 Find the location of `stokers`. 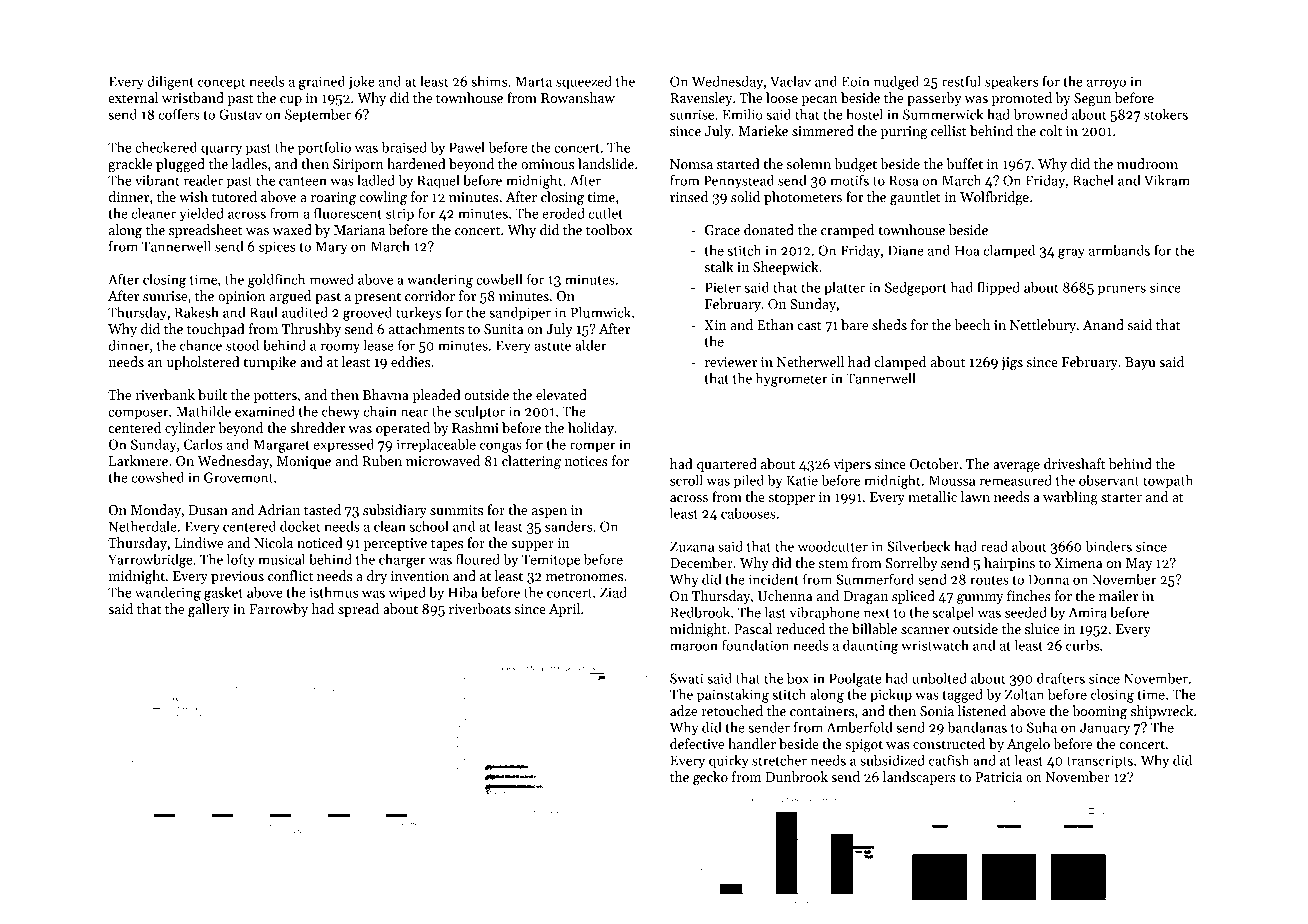

stokers is located at coordinates (1166, 114).
